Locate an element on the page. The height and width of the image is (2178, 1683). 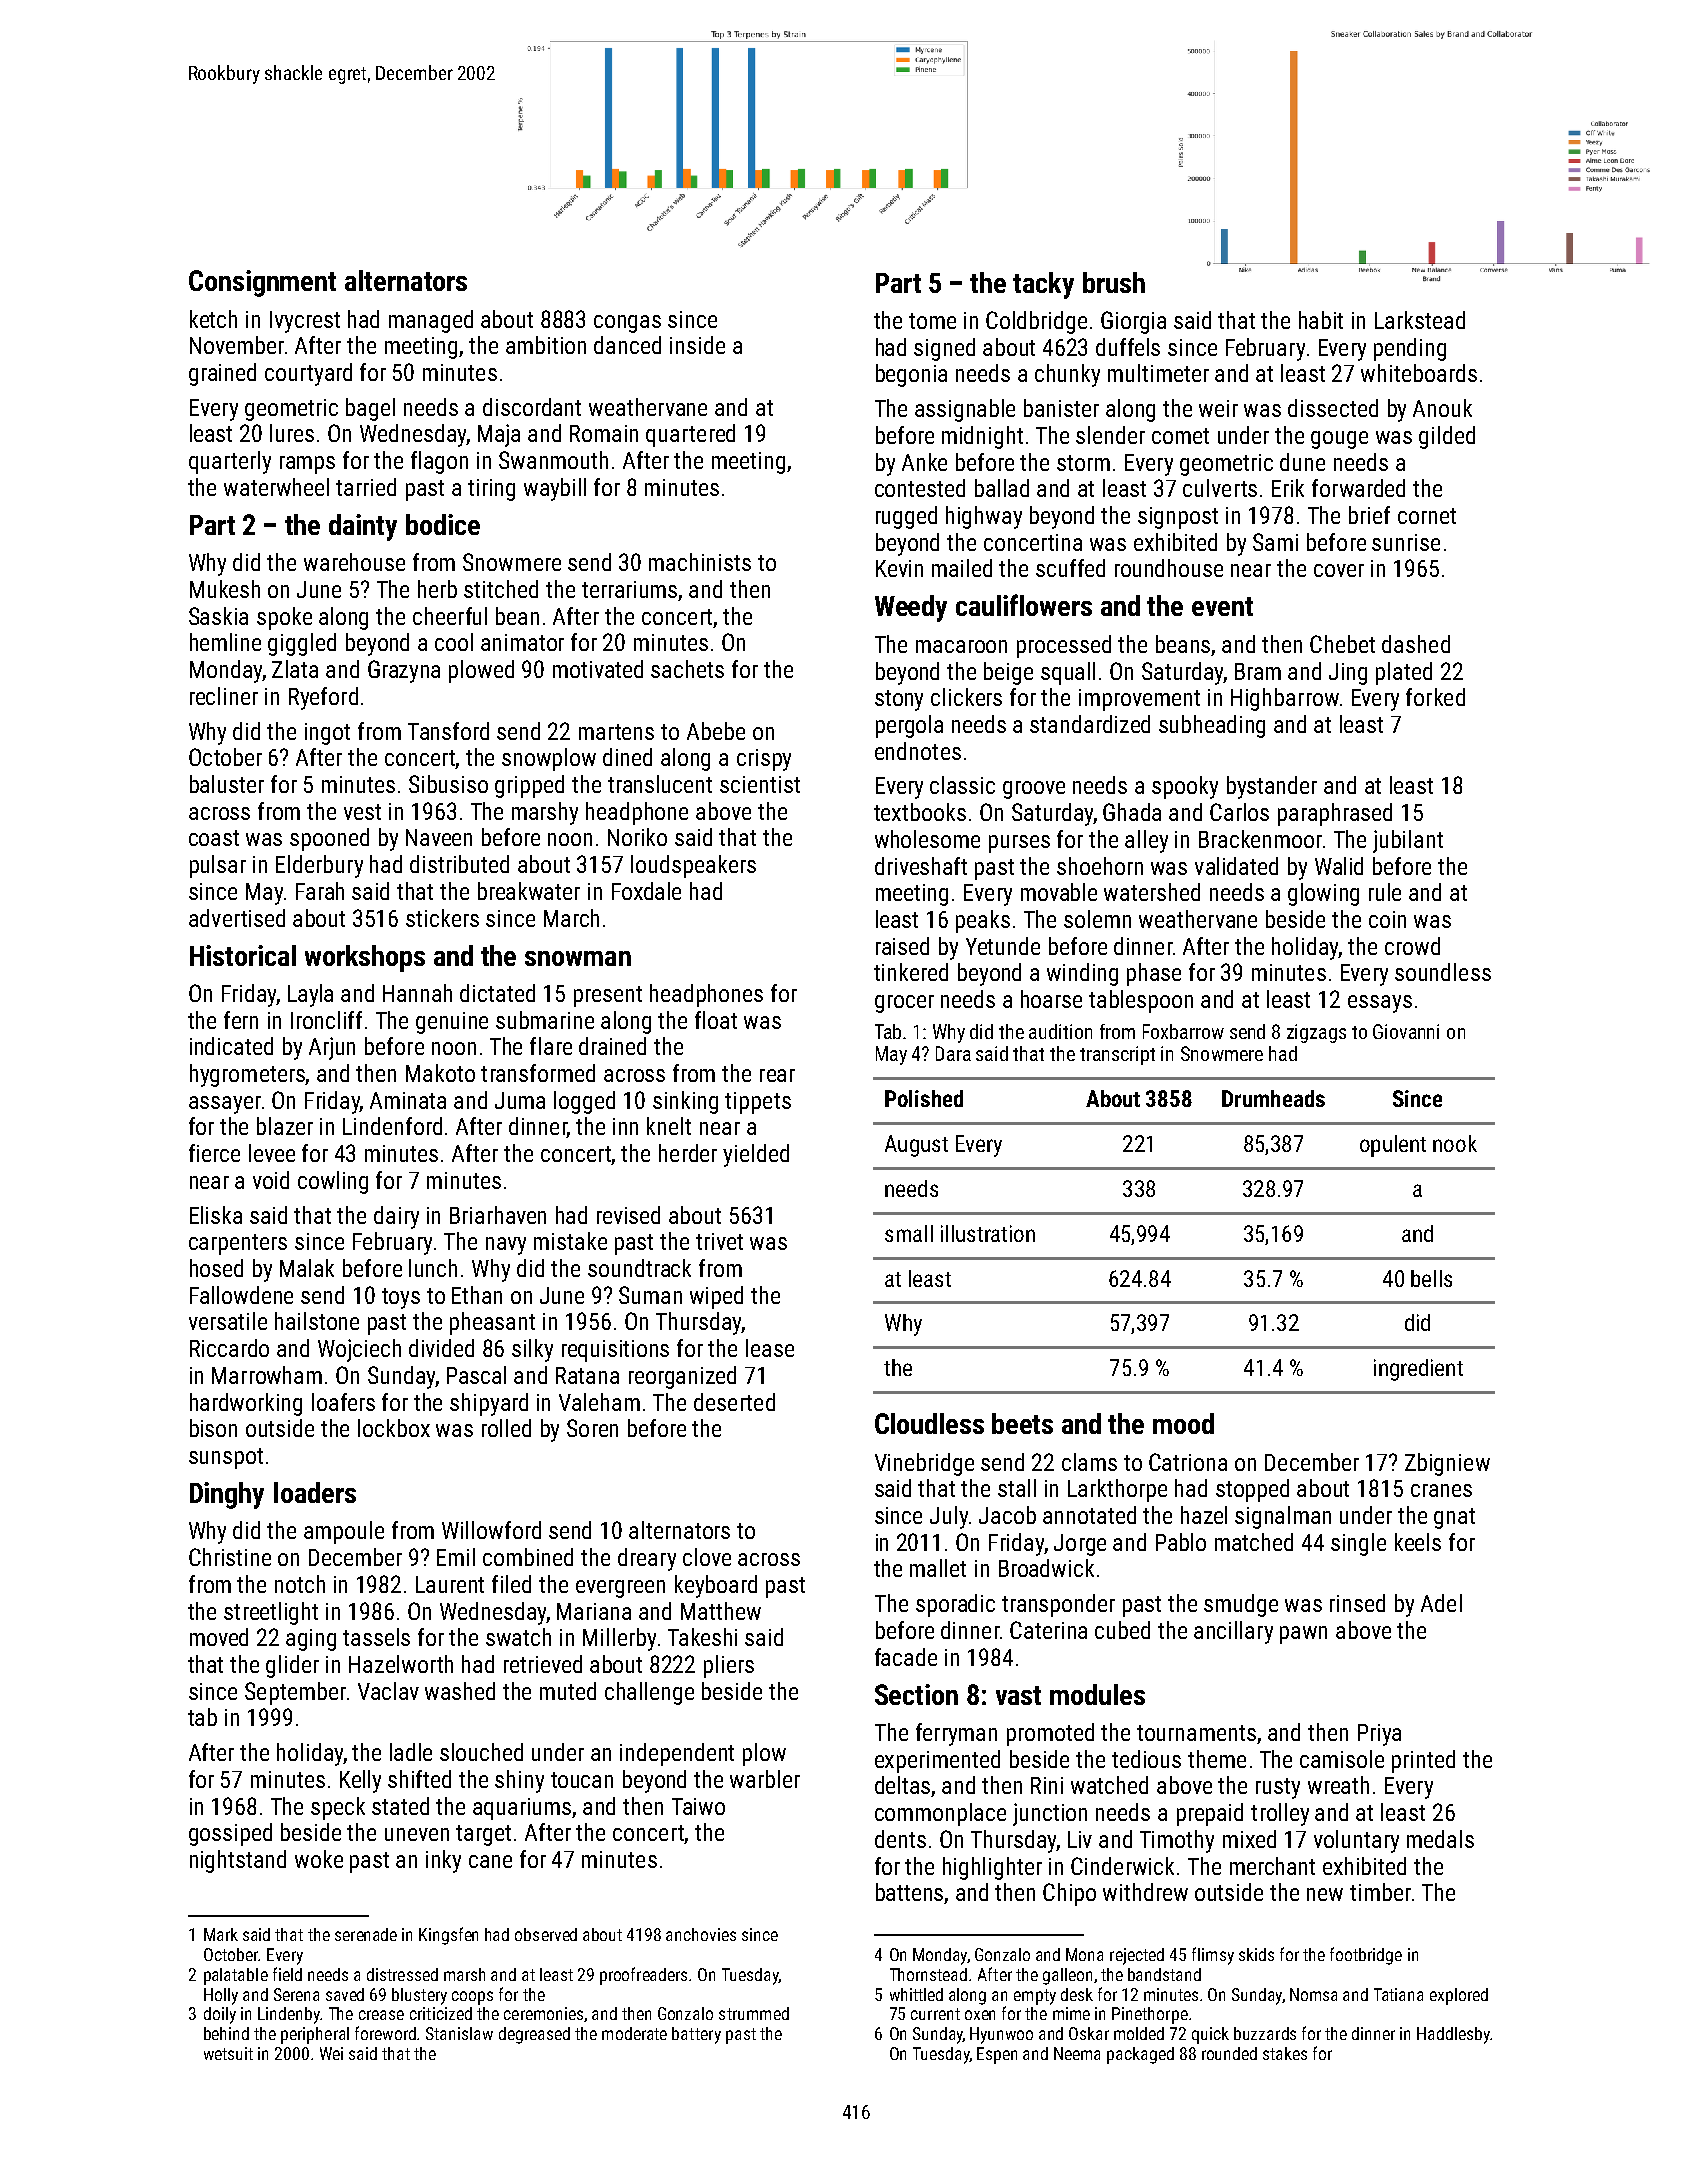
congas is located at coordinates (627, 324).
